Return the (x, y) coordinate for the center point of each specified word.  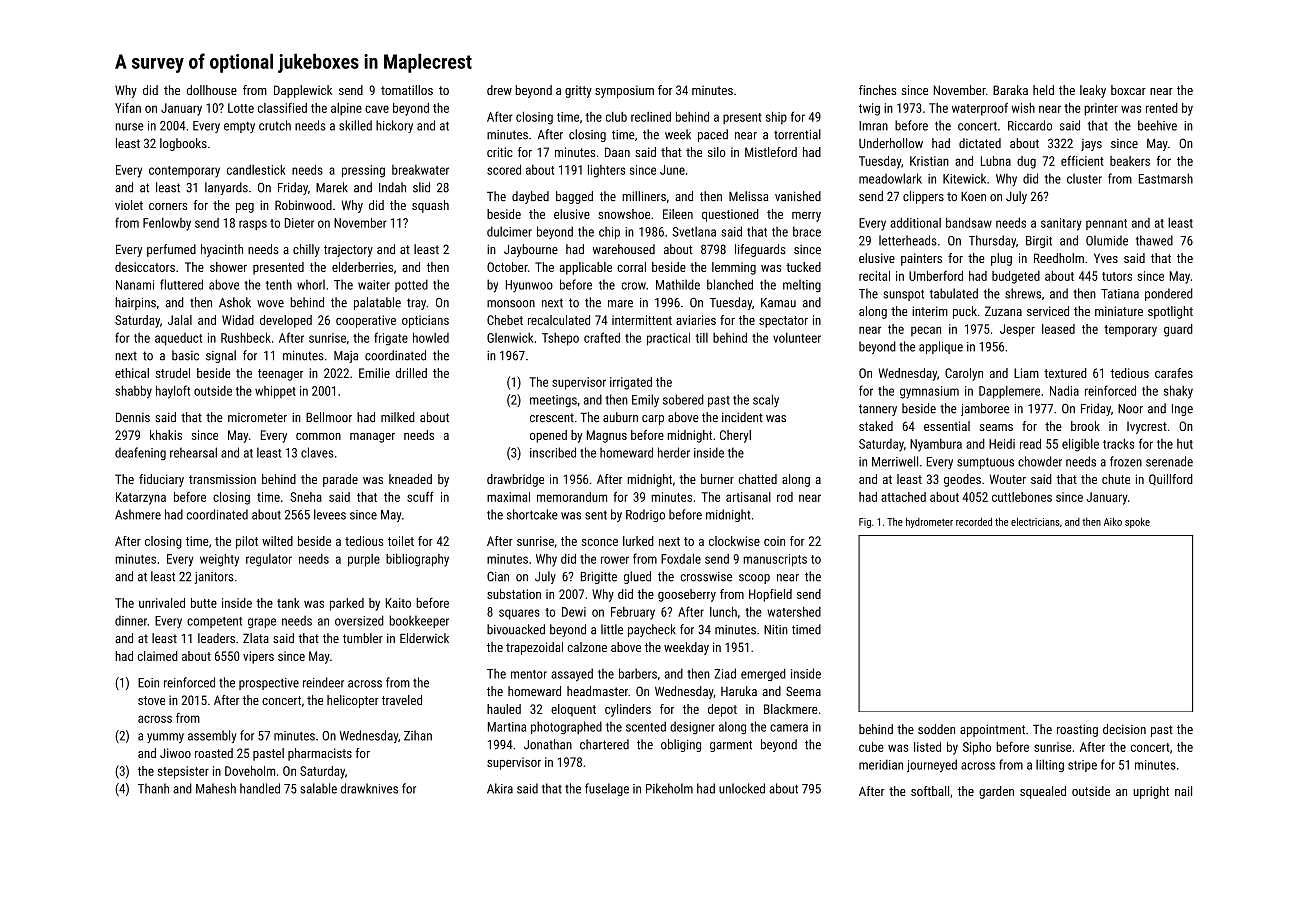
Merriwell (895, 461)
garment (731, 746)
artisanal (748, 497)
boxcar (1128, 90)
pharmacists (320, 754)
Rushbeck (246, 337)
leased (1058, 329)
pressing (363, 171)
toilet (401, 541)
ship (776, 117)
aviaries (696, 320)
